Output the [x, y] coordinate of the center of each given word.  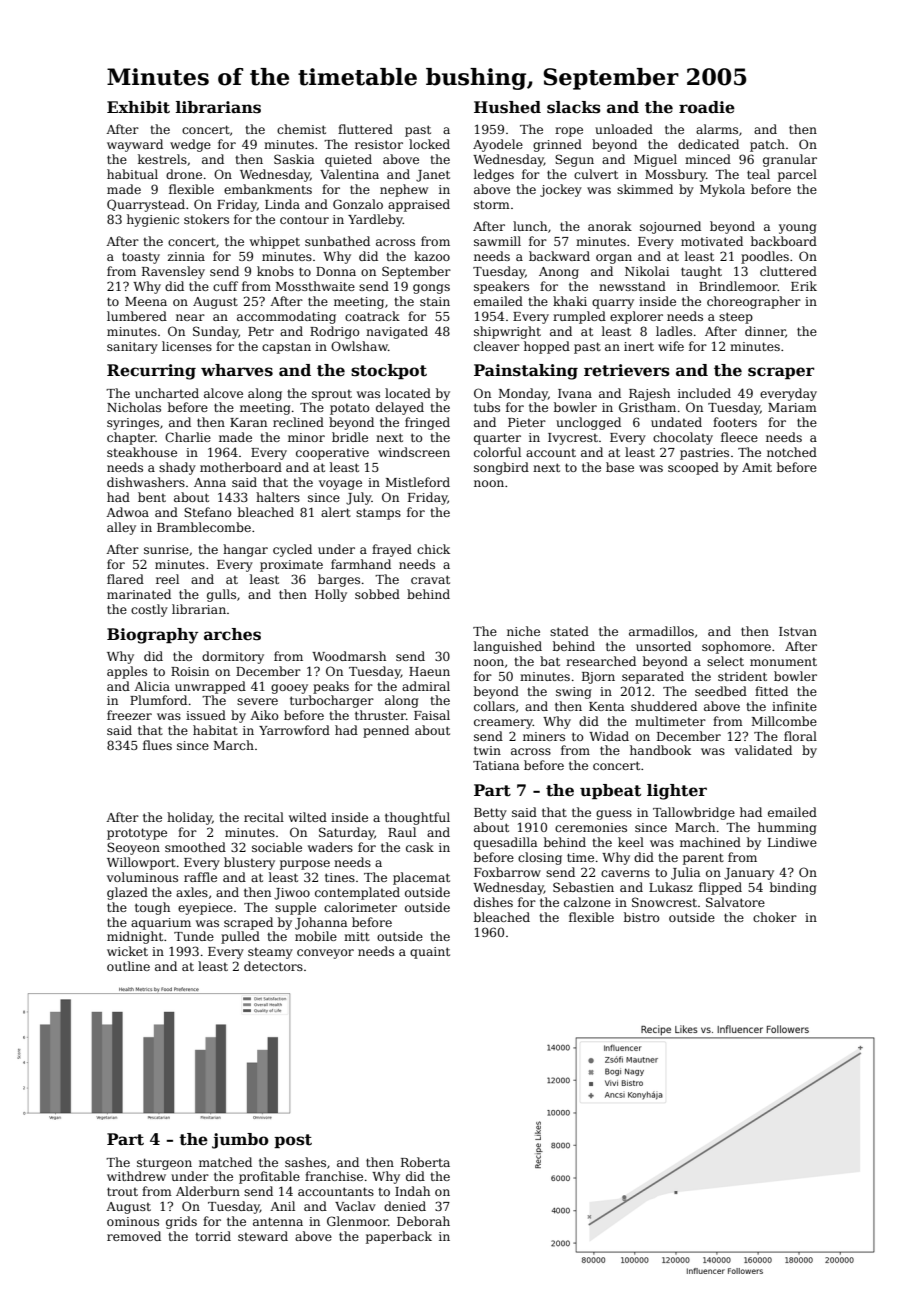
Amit [757, 467]
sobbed [377, 594]
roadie [707, 107]
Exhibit [138, 107]
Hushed [507, 107]
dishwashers [146, 482]
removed [134, 1236]
